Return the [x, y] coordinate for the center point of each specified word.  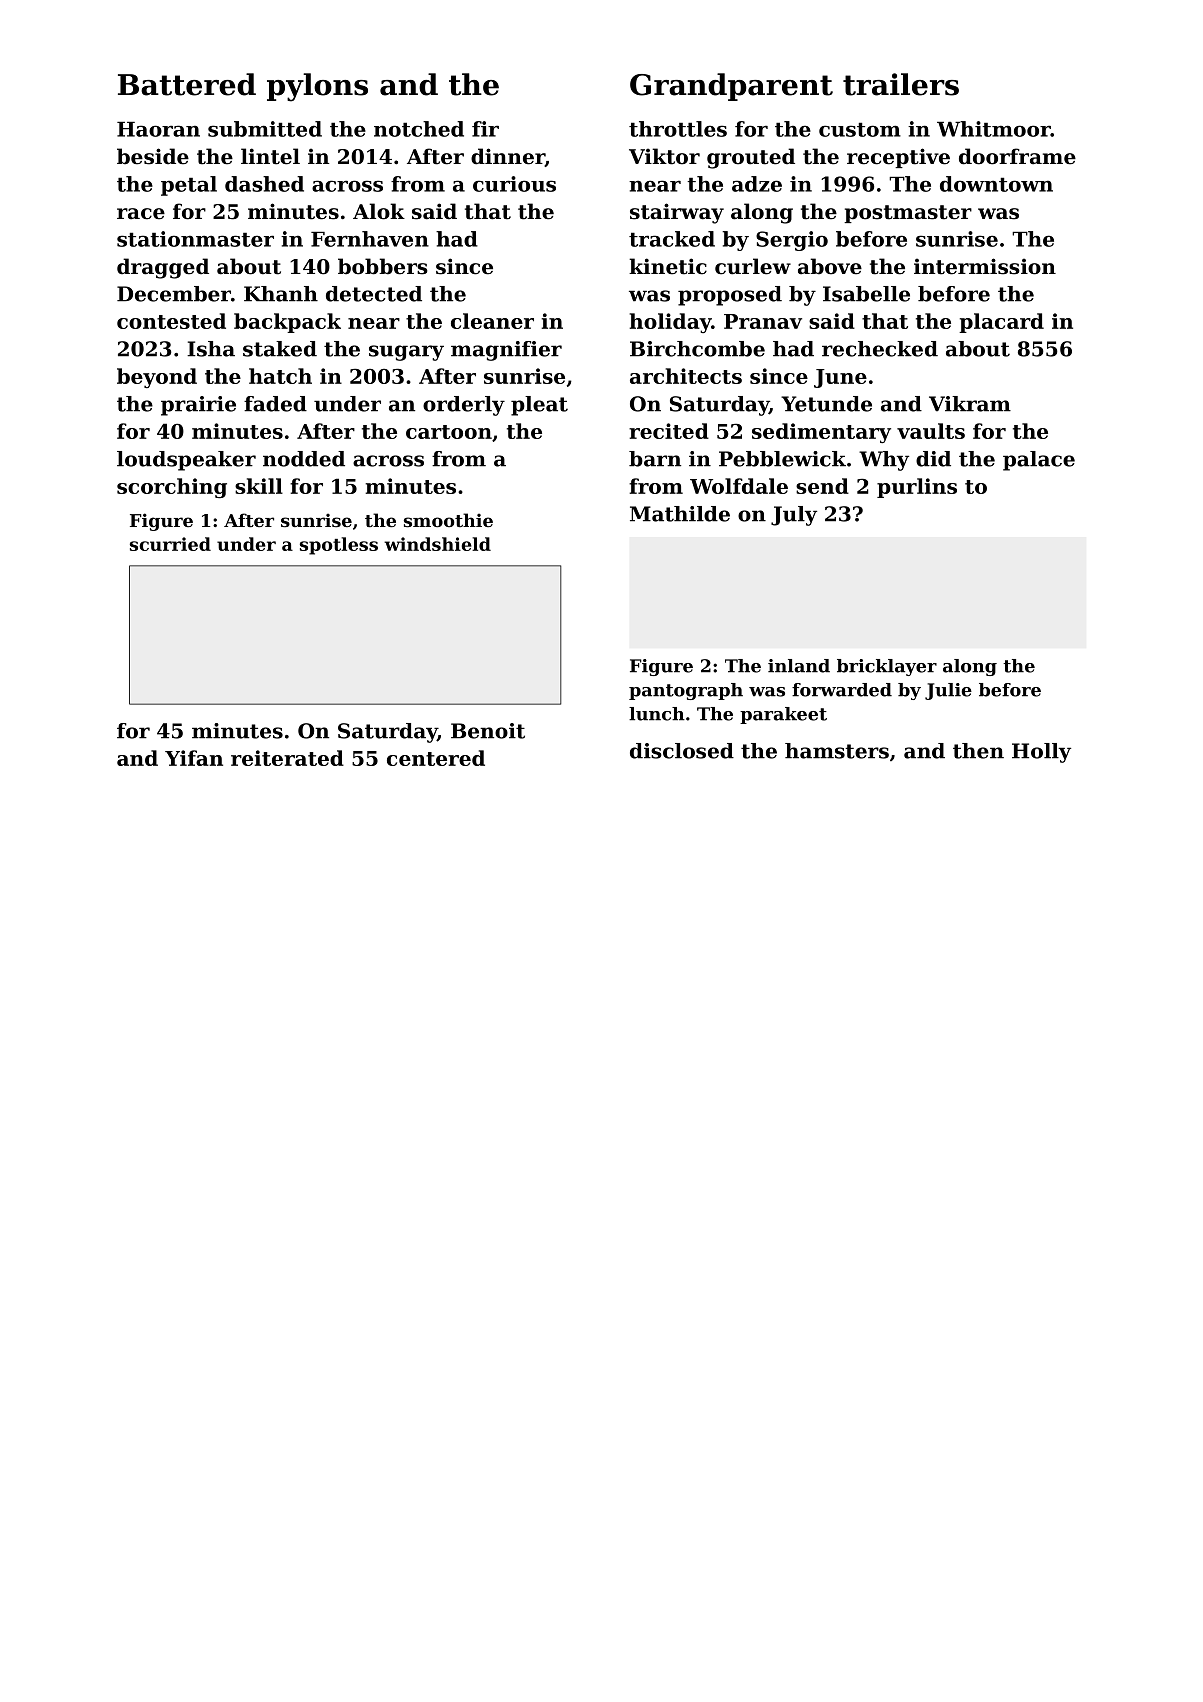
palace [1039, 461]
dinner [508, 157]
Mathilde [680, 514]
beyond [157, 378]
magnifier [506, 351]
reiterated [287, 758]
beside [153, 156]
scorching [172, 488]
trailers [901, 84]
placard [1001, 323]
